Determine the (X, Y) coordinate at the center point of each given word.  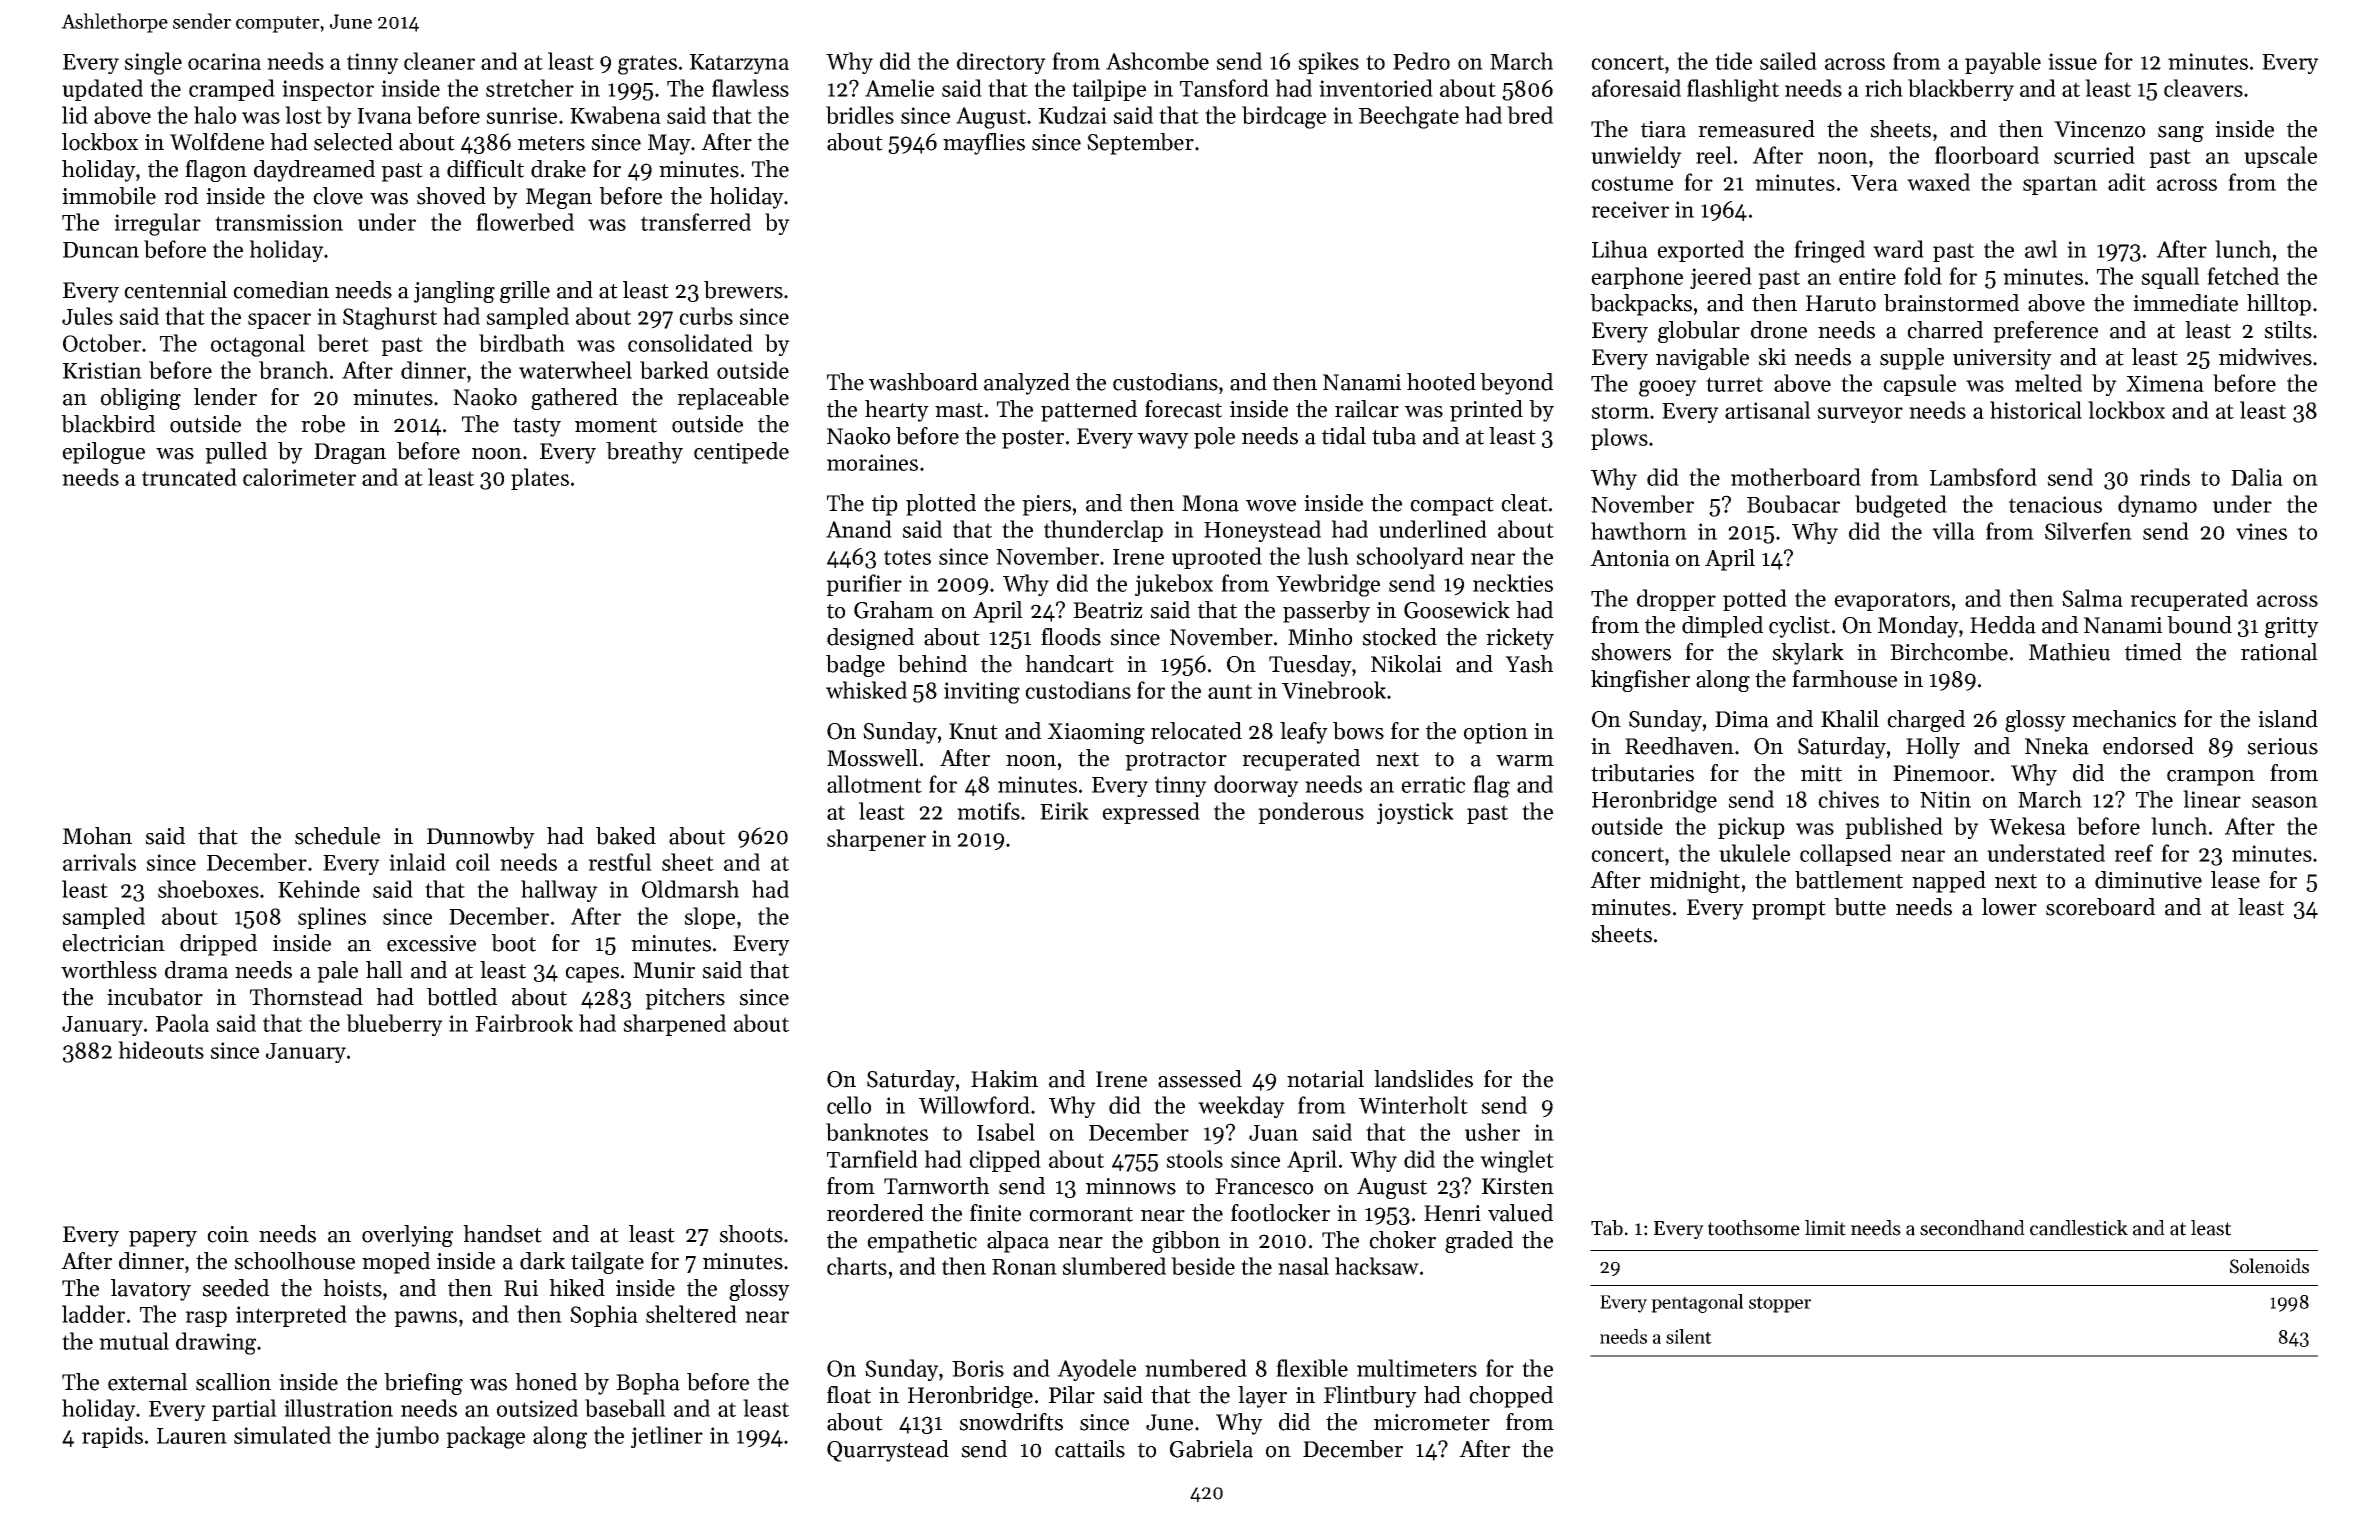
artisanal (1768, 410)
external (148, 1382)
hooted (1441, 382)
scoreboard (2100, 907)
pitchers (685, 999)
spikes (1328, 63)
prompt (1789, 910)
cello (849, 1105)
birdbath (522, 343)
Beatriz (1108, 610)
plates (540, 479)
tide (1733, 61)
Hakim (1004, 1079)
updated (102, 90)
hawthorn (1639, 531)
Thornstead (306, 997)
